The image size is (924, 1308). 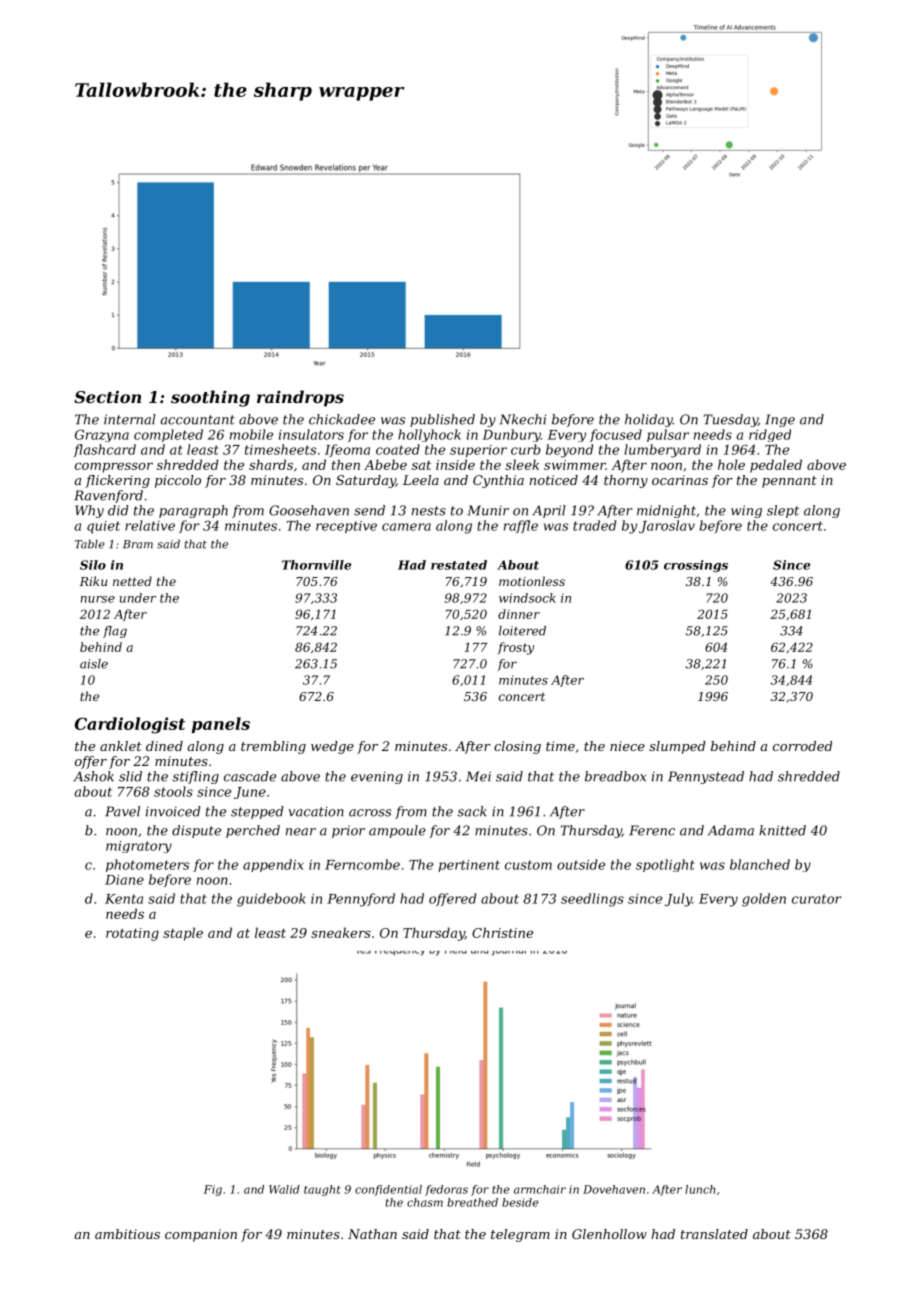 I want to click on ampoule, so click(x=397, y=831).
